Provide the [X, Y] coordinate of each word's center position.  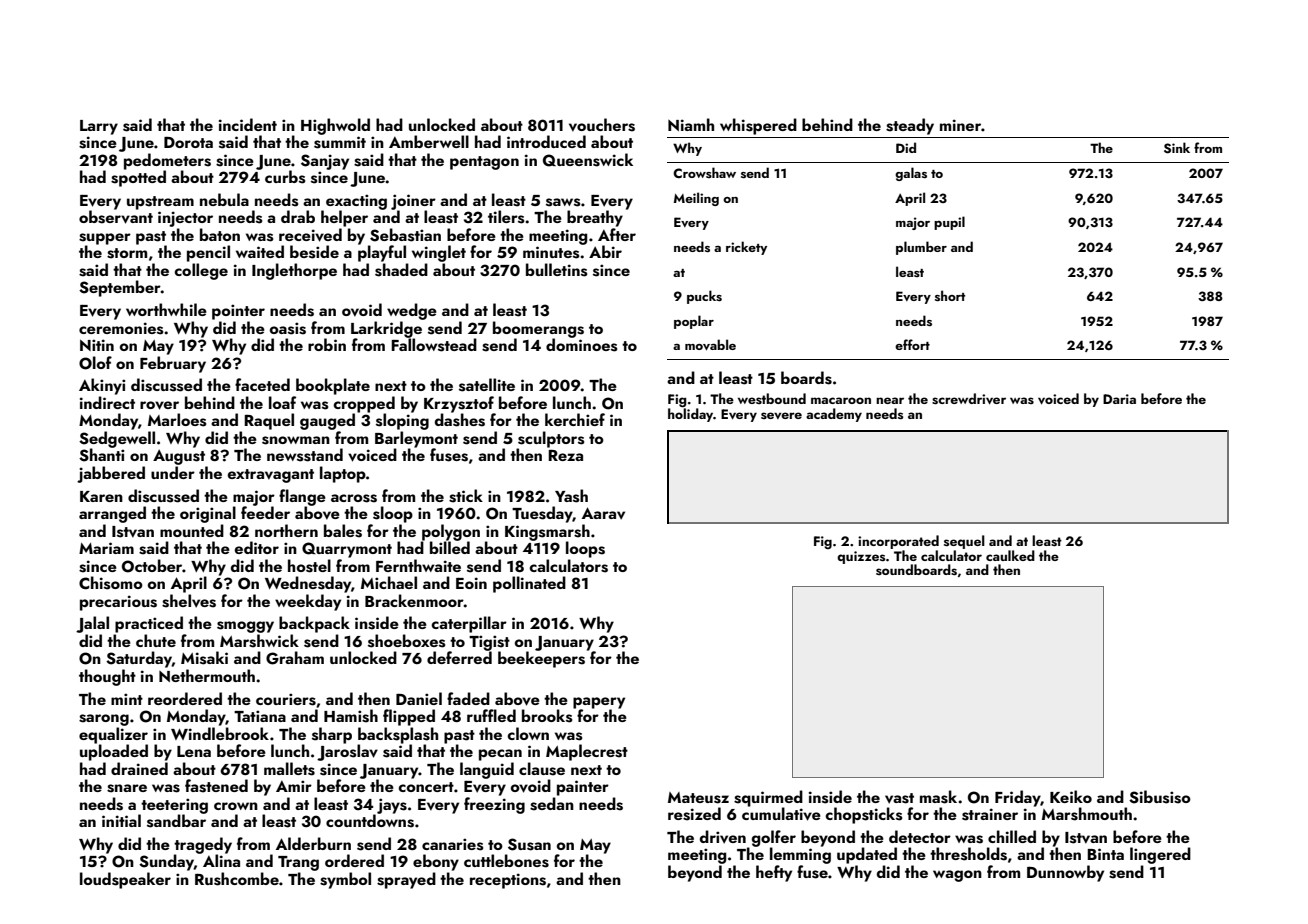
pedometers [167, 161]
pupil [949, 223]
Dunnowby [1065, 873]
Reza [565, 455]
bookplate [333, 386]
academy [834, 415]
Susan [529, 844]
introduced [546, 141]
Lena [194, 751]
